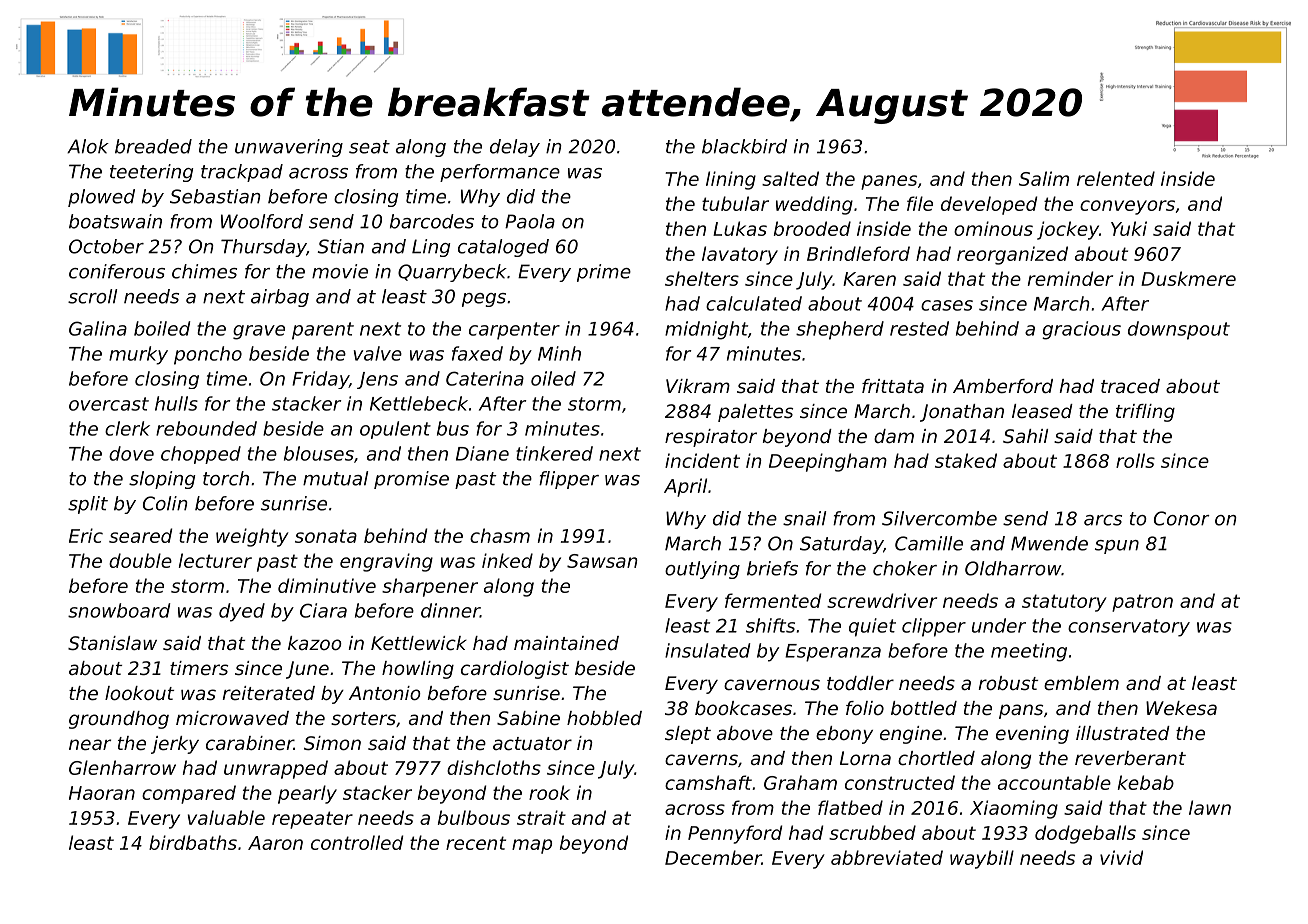 This screenshot has width=1308, height=924. I want to click on seat, so click(369, 147).
